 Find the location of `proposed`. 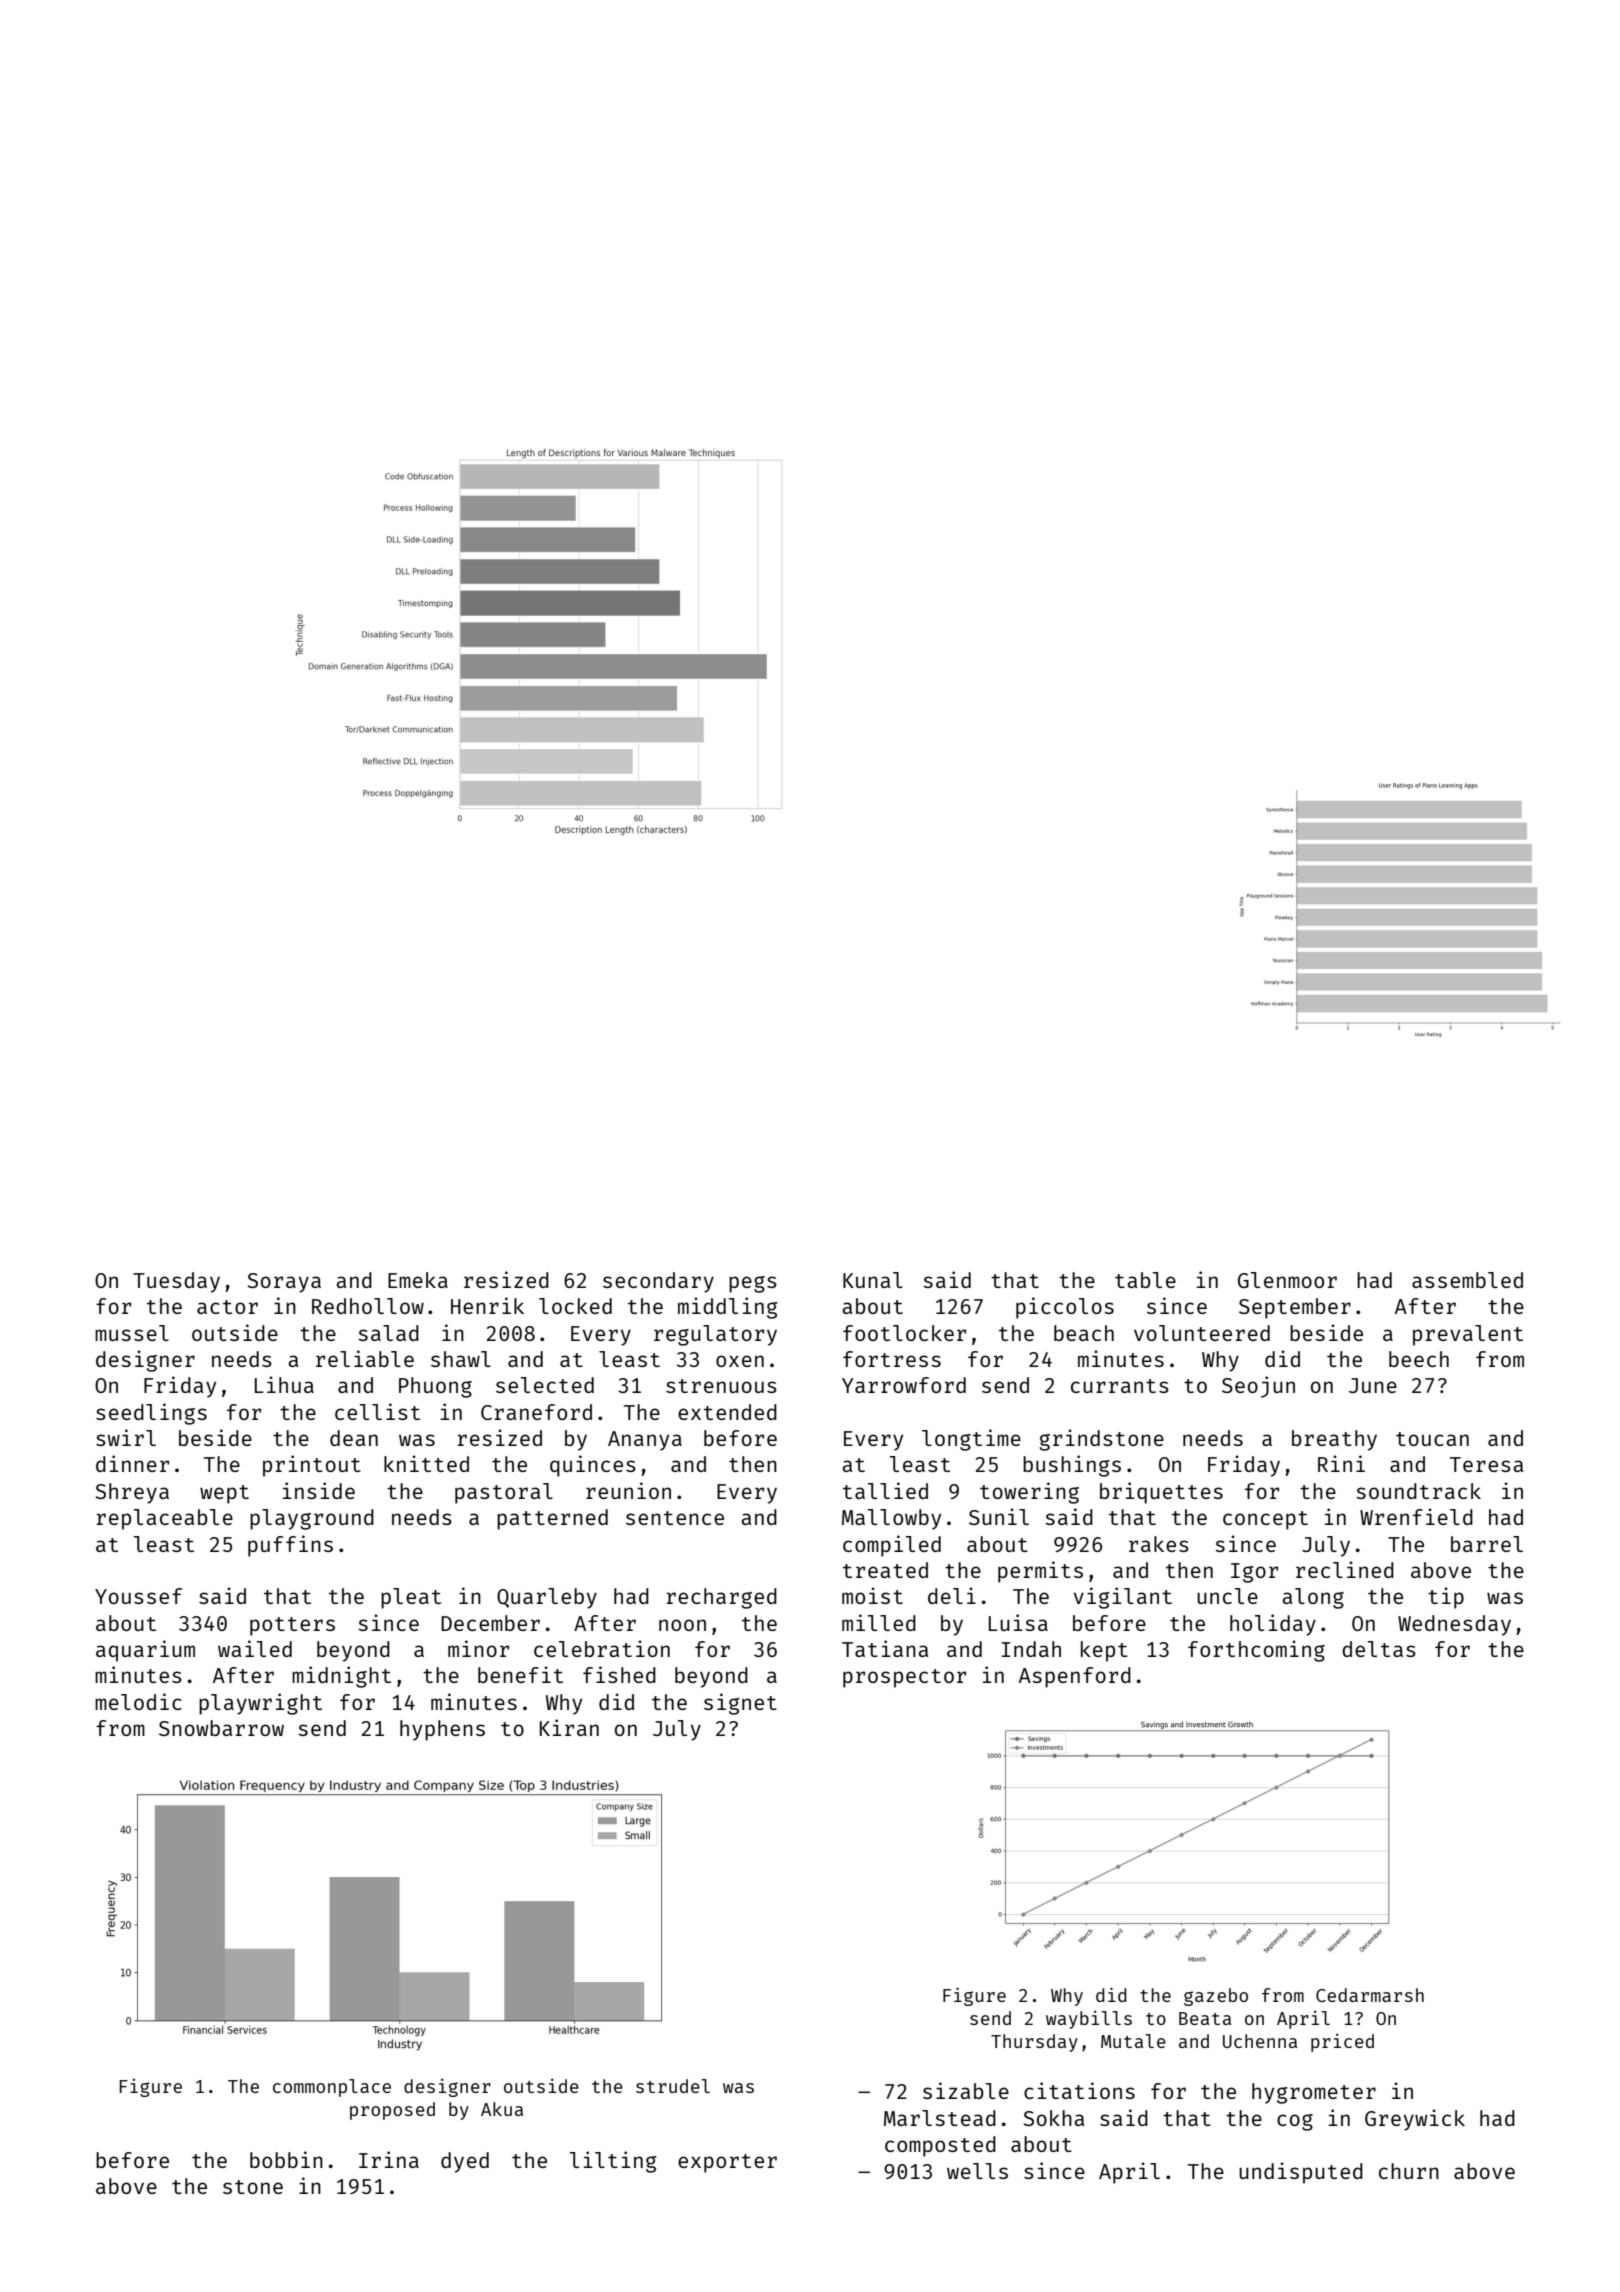

proposed is located at coordinates (392, 2111).
